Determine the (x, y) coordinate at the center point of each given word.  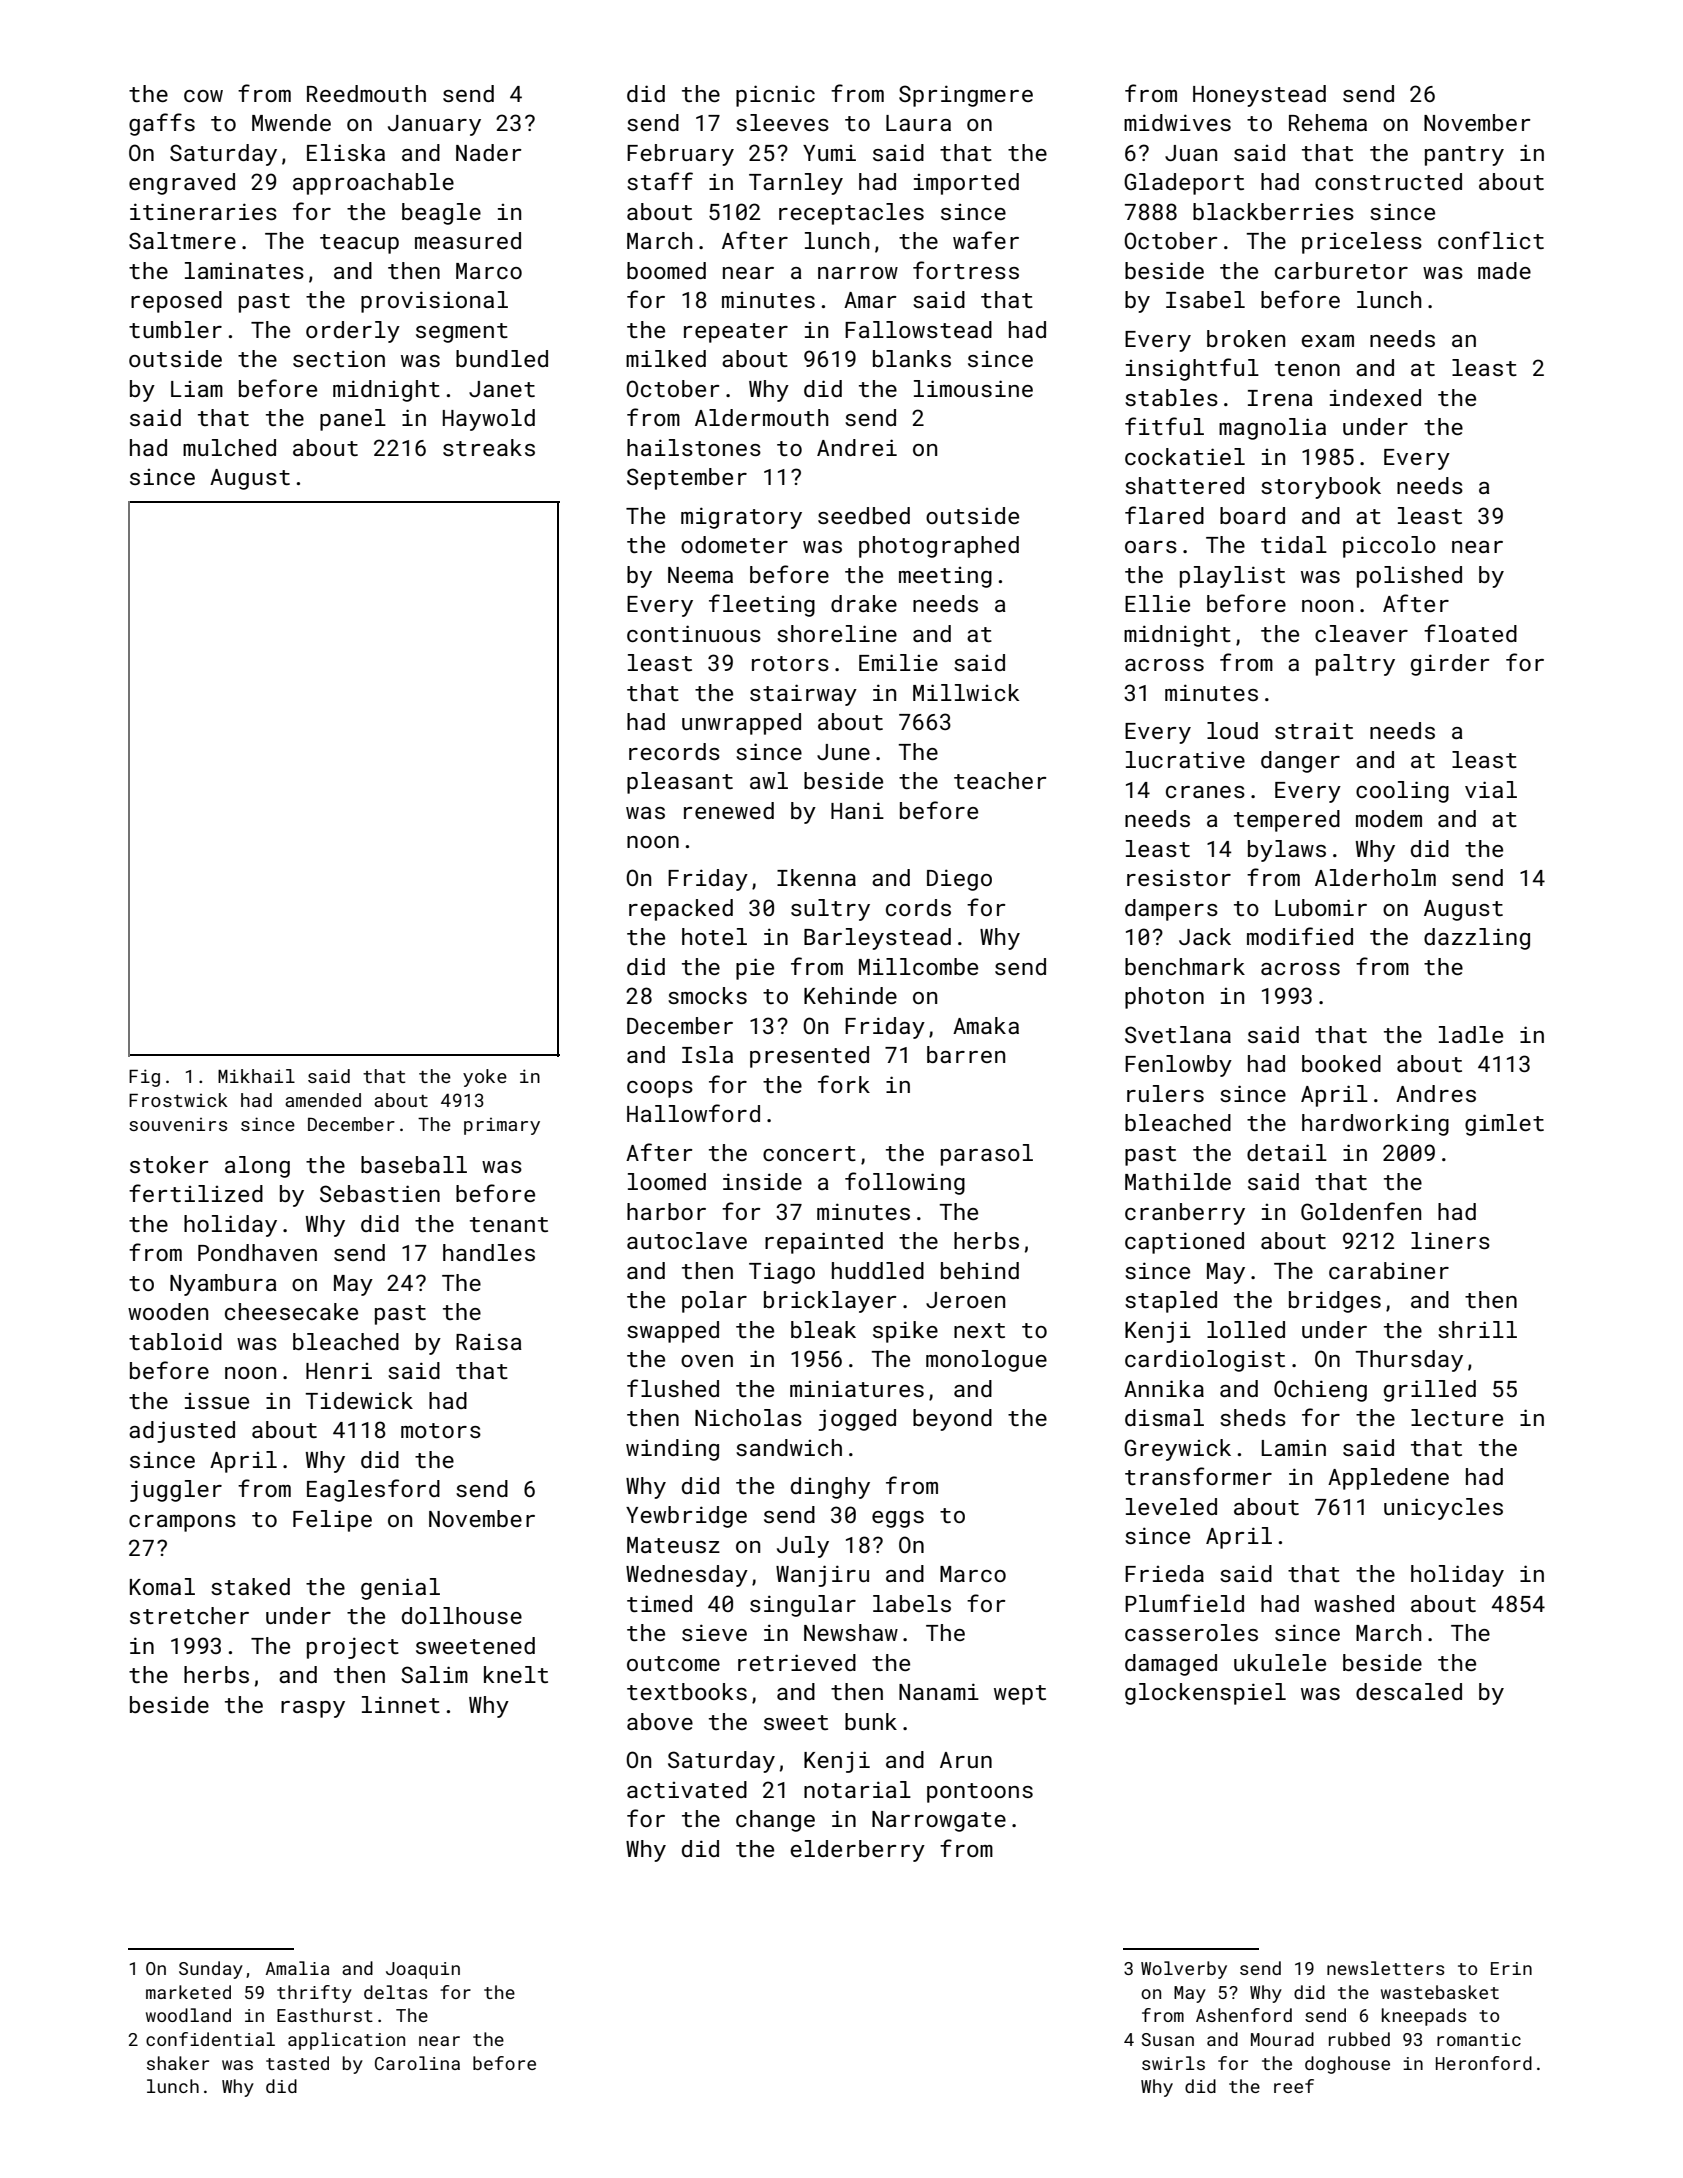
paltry (1355, 665)
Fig (144, 1078)
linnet (401, 1704)
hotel (714, 936)
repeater (736, 333)
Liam (197, 389)
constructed (1388, 181)
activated (687, 1789)
